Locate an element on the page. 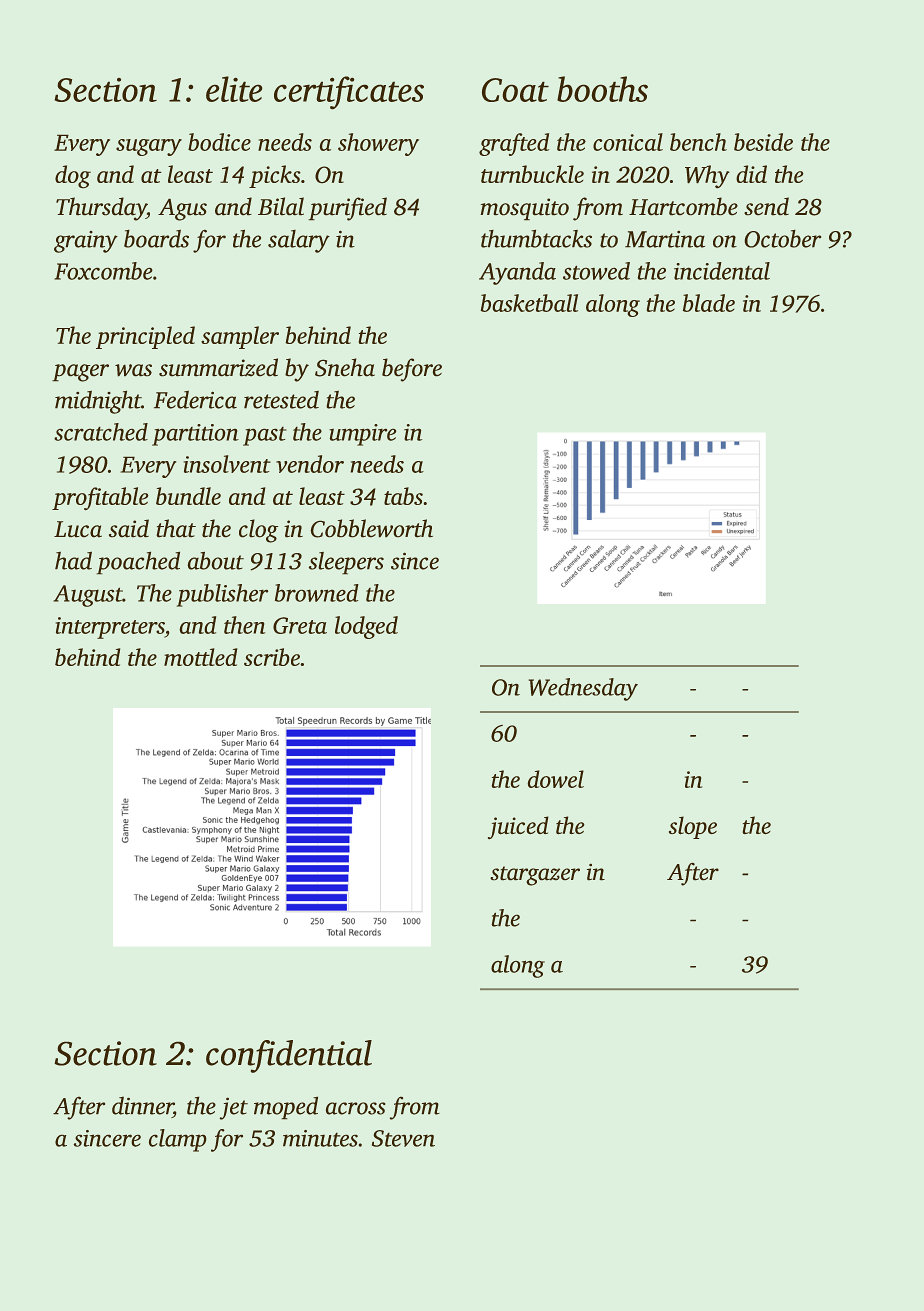 The height and width of the page is (1311, 924). stargazer is located at coordinates (535, 876).
